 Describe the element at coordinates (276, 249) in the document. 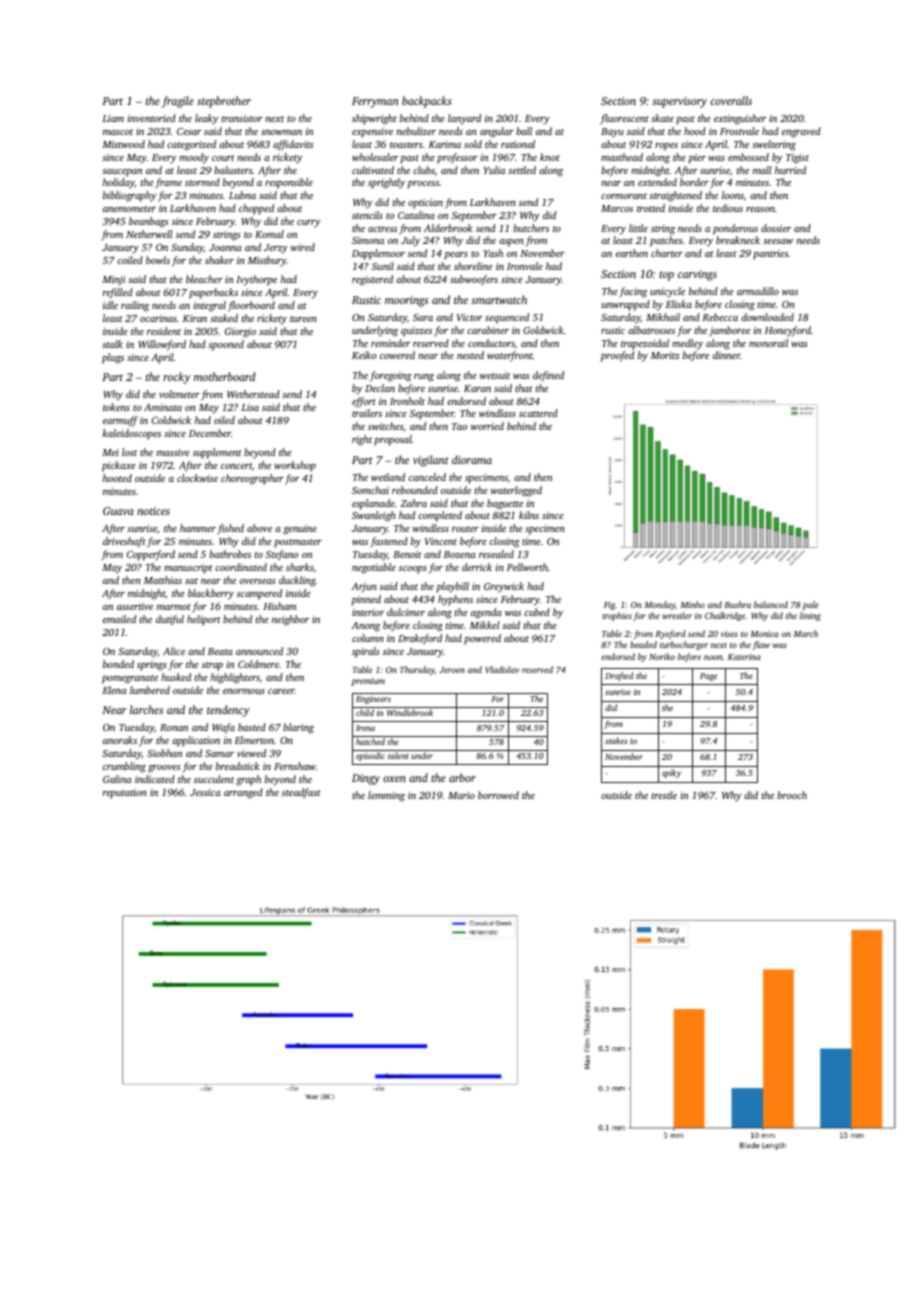

I see `Jerzy` at that location.
